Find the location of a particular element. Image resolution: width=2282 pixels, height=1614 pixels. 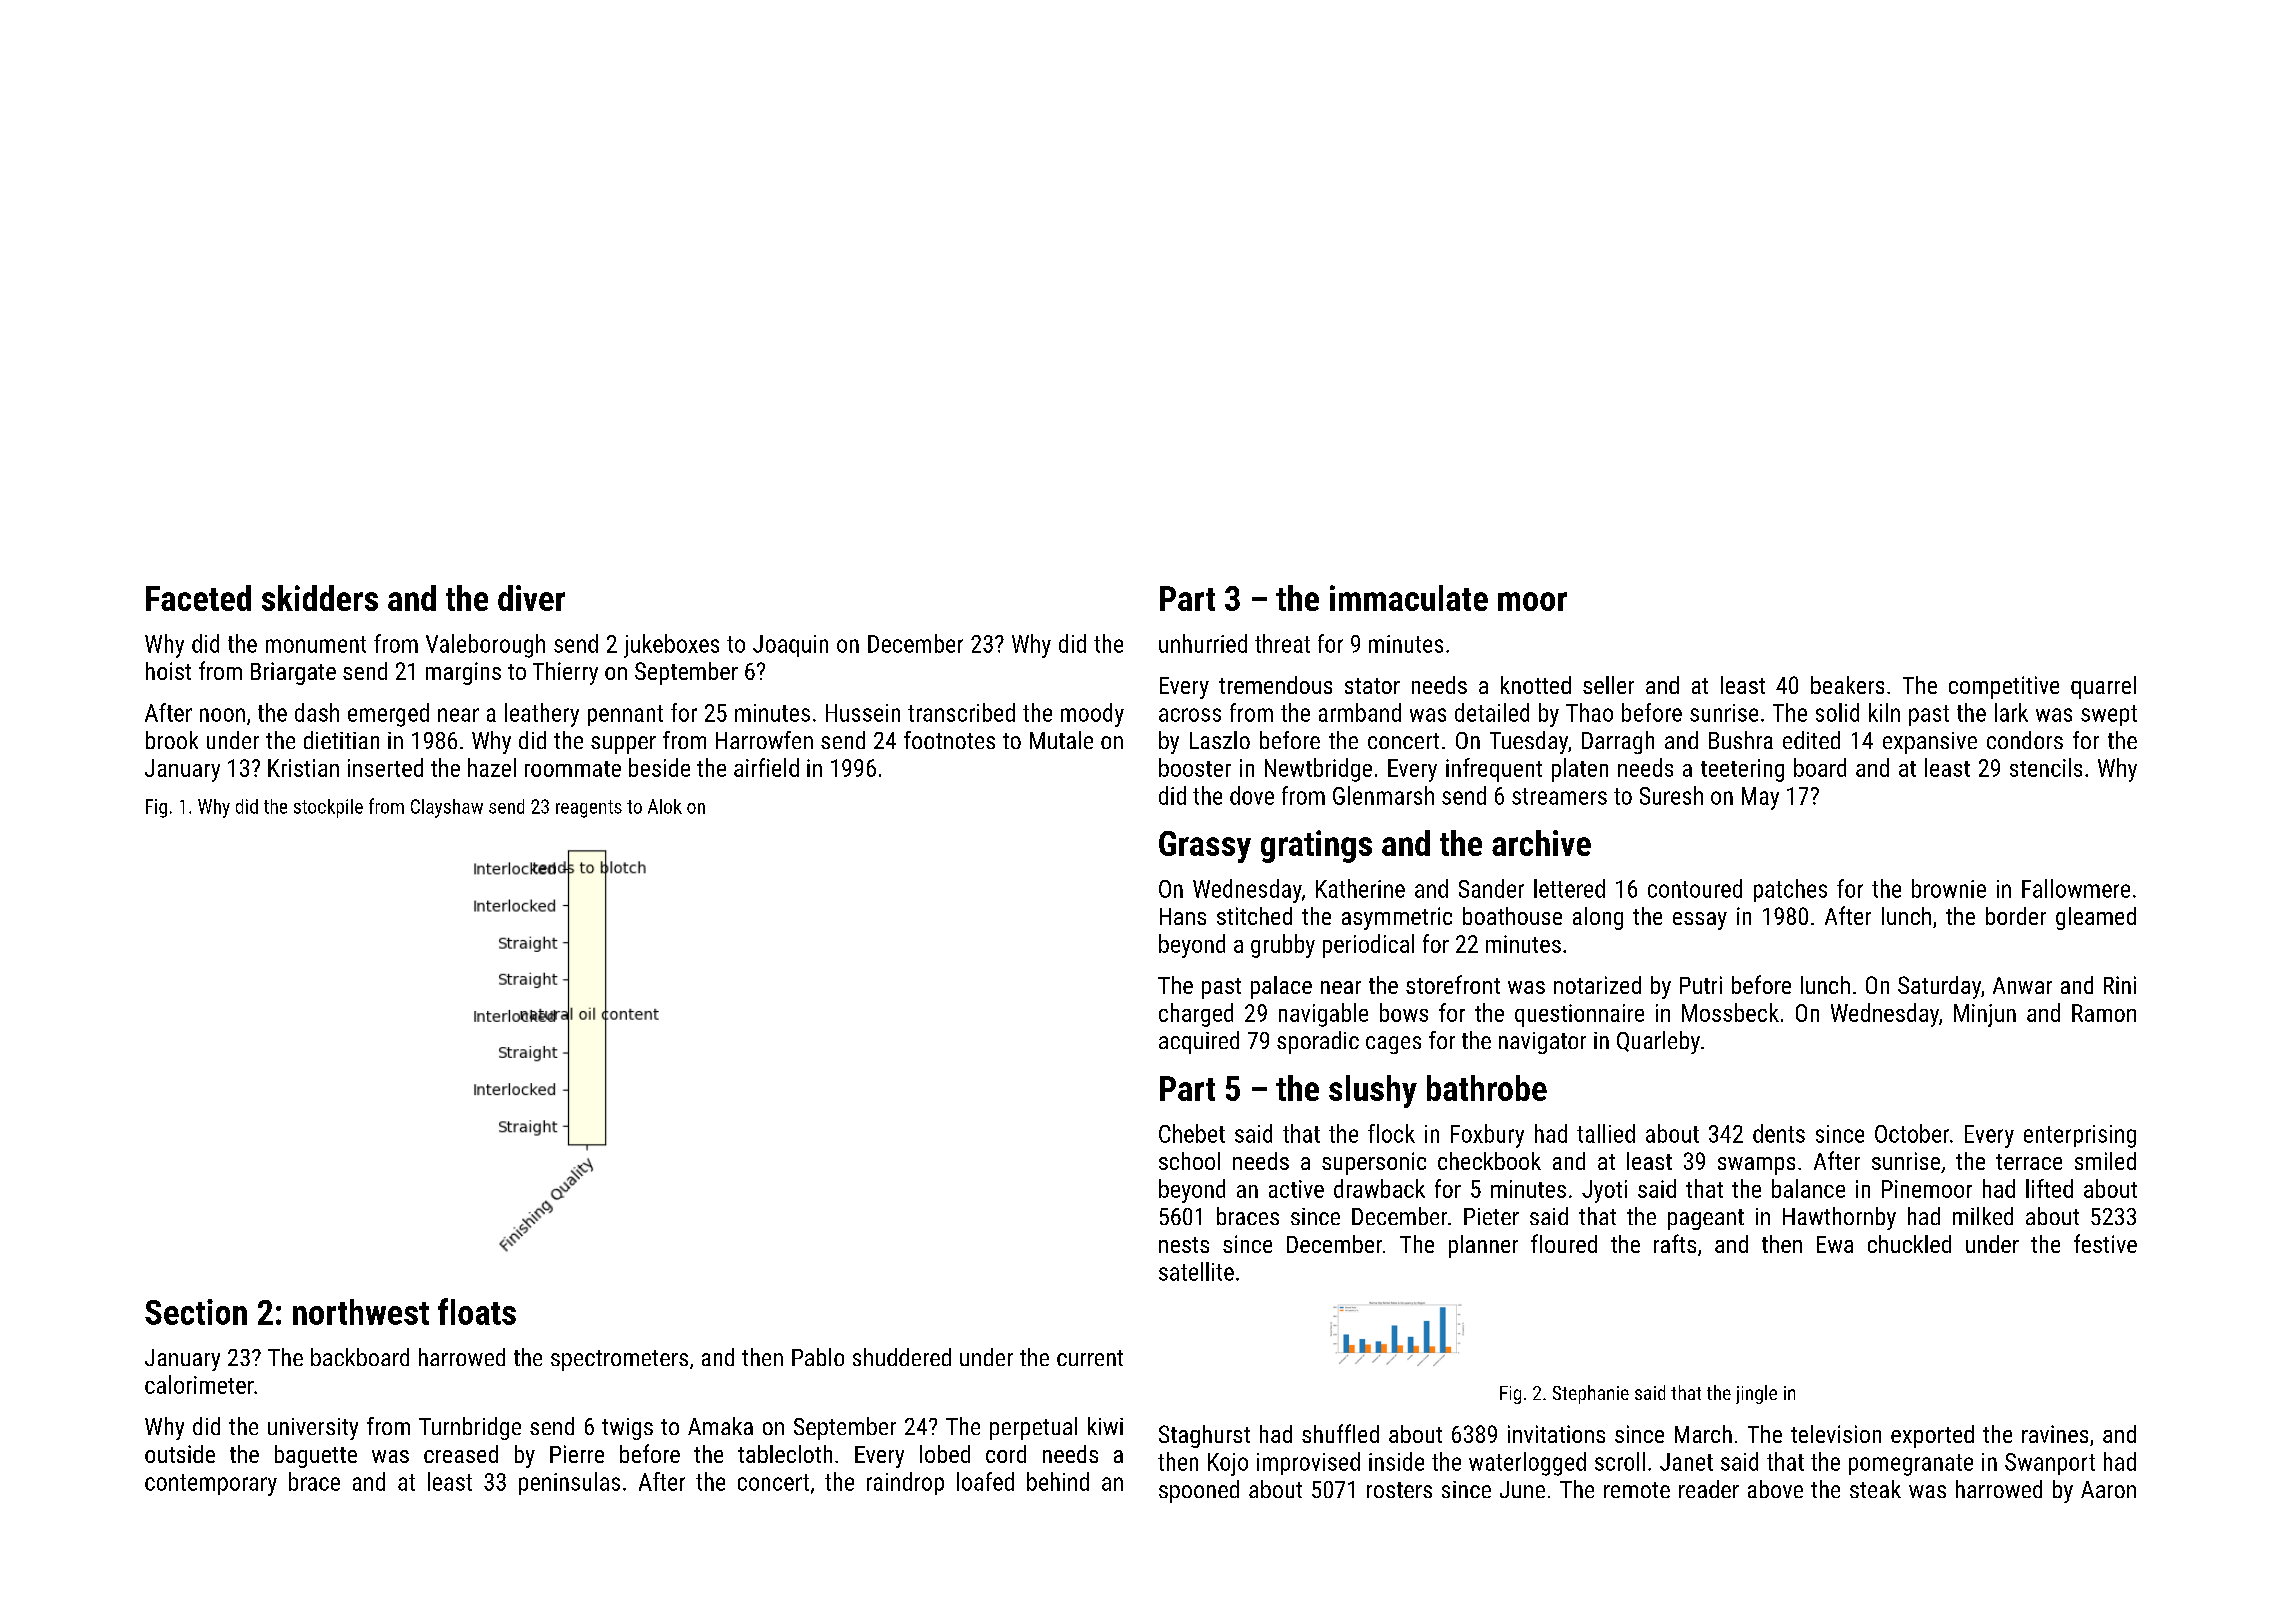

Quarleby is located at coordinates (1658, 1042).
